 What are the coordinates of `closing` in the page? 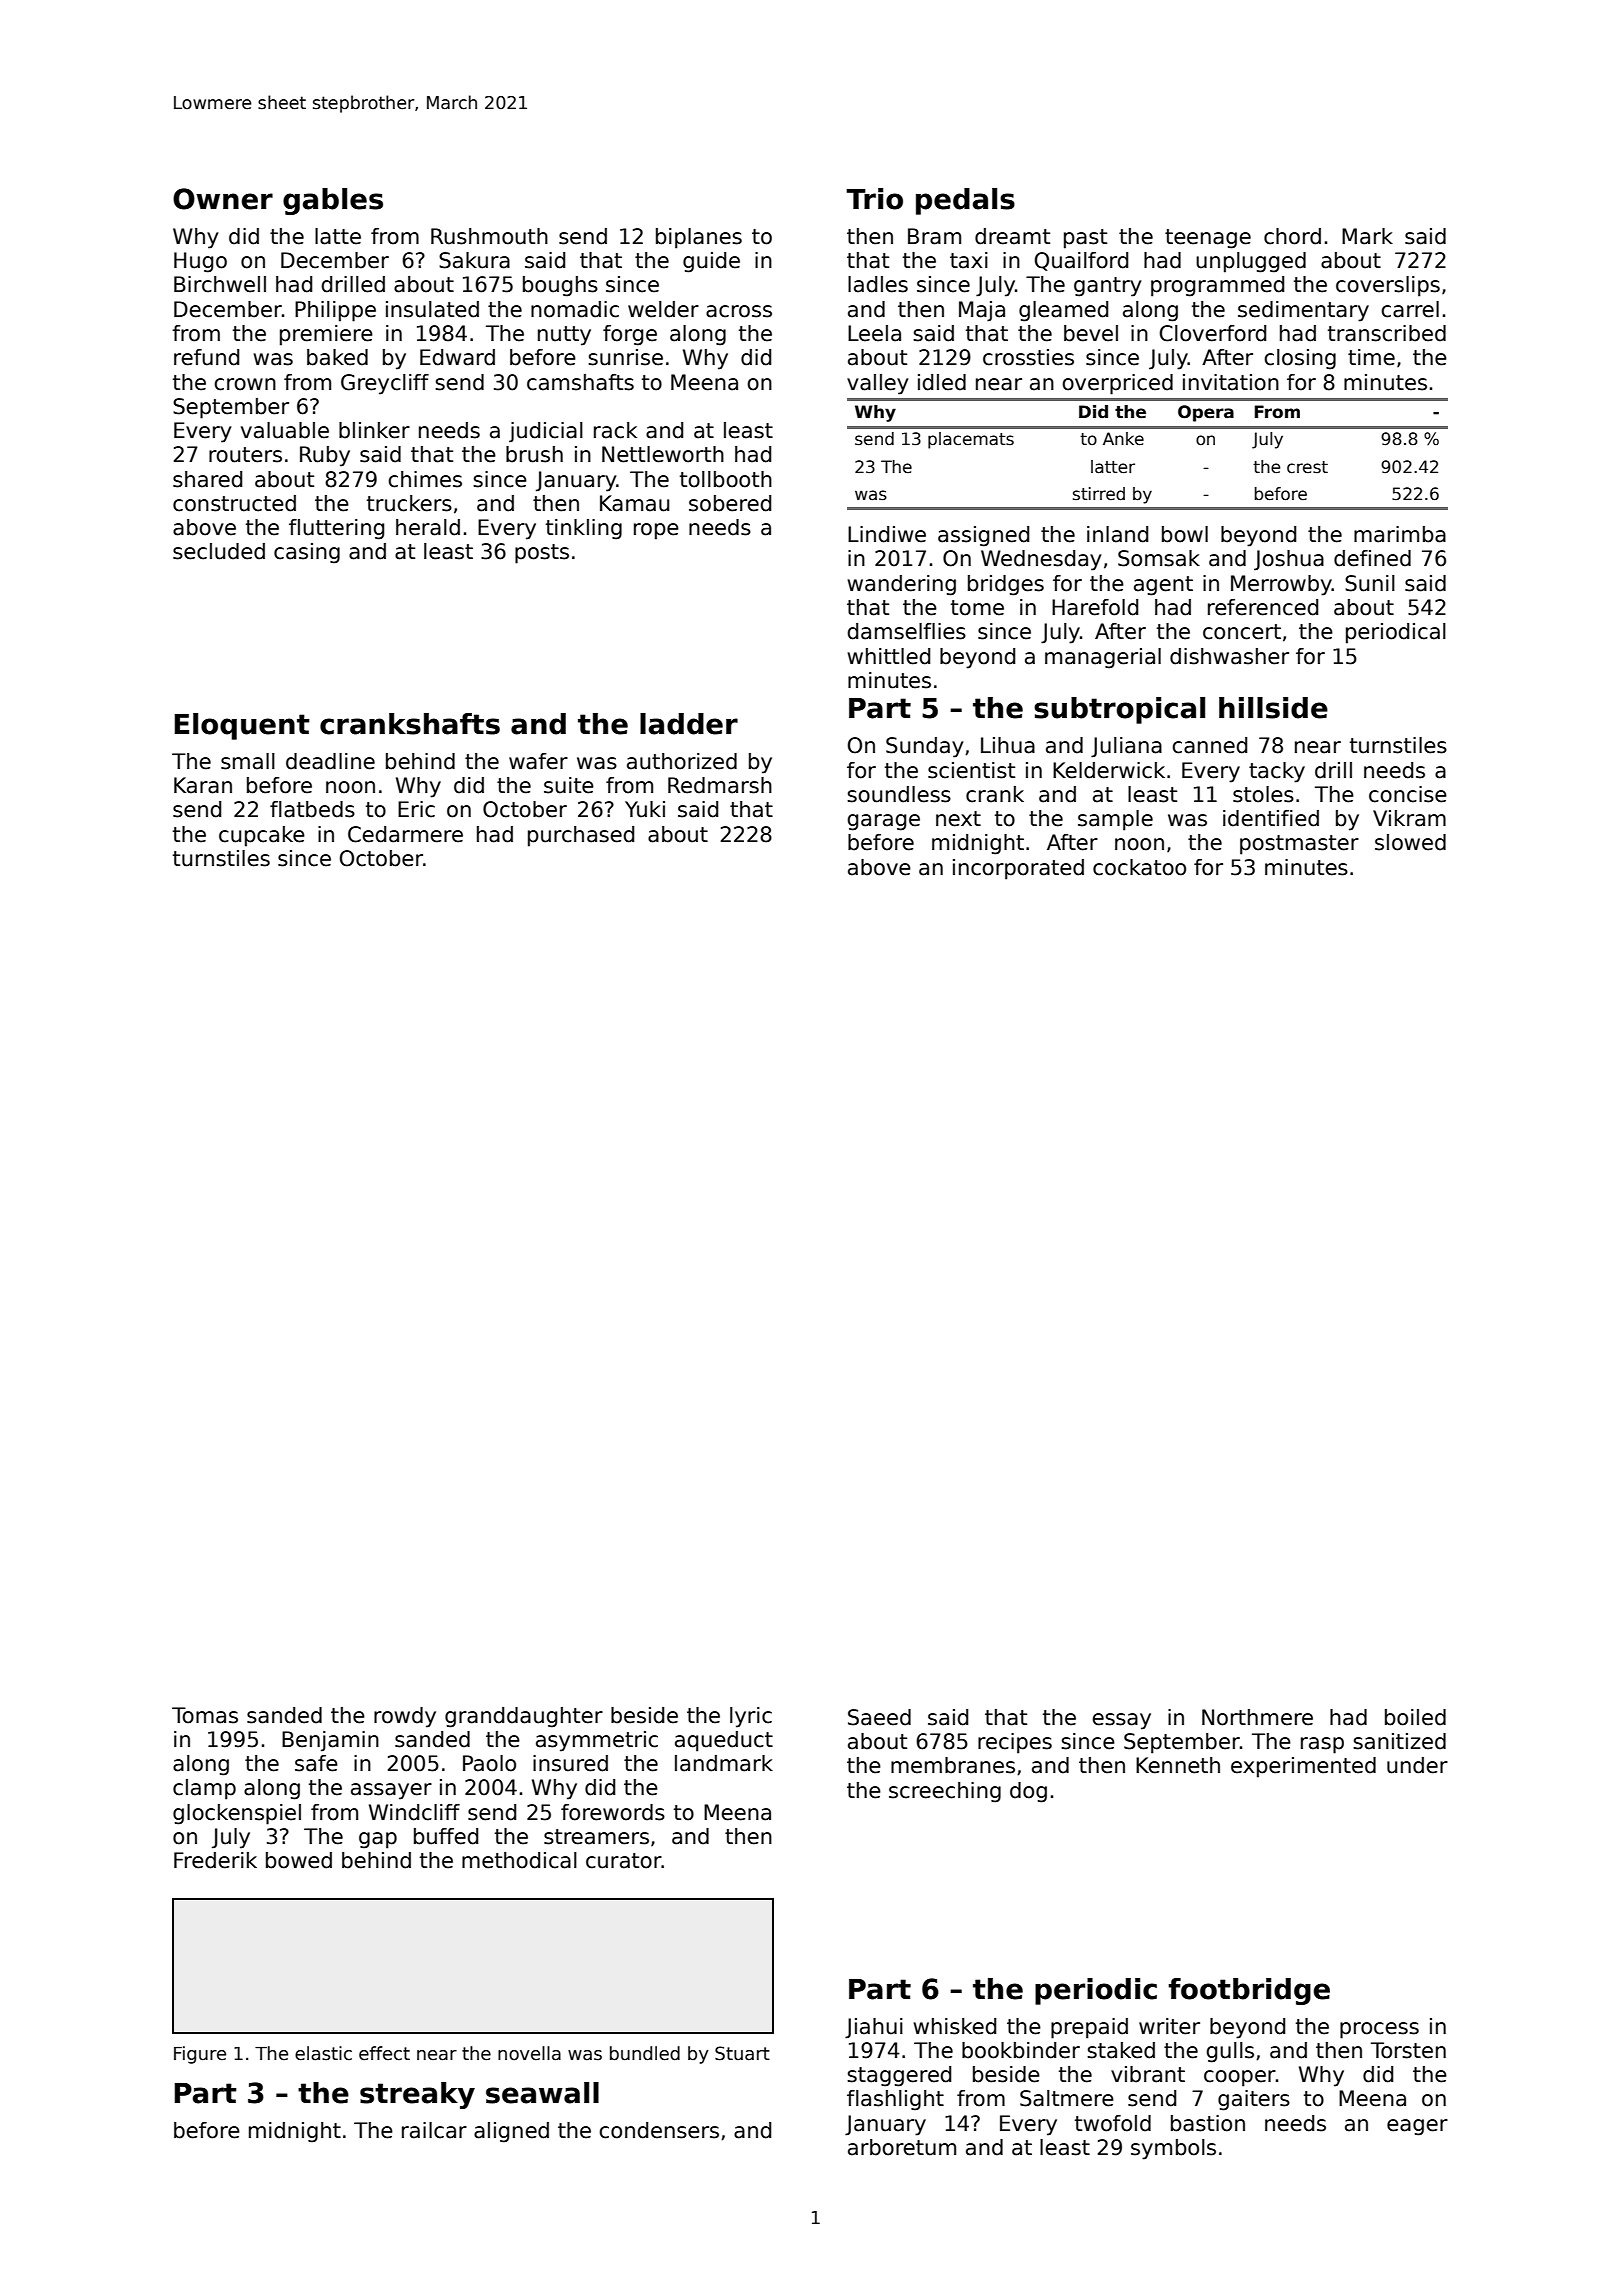 It's located at (1300, 359).
